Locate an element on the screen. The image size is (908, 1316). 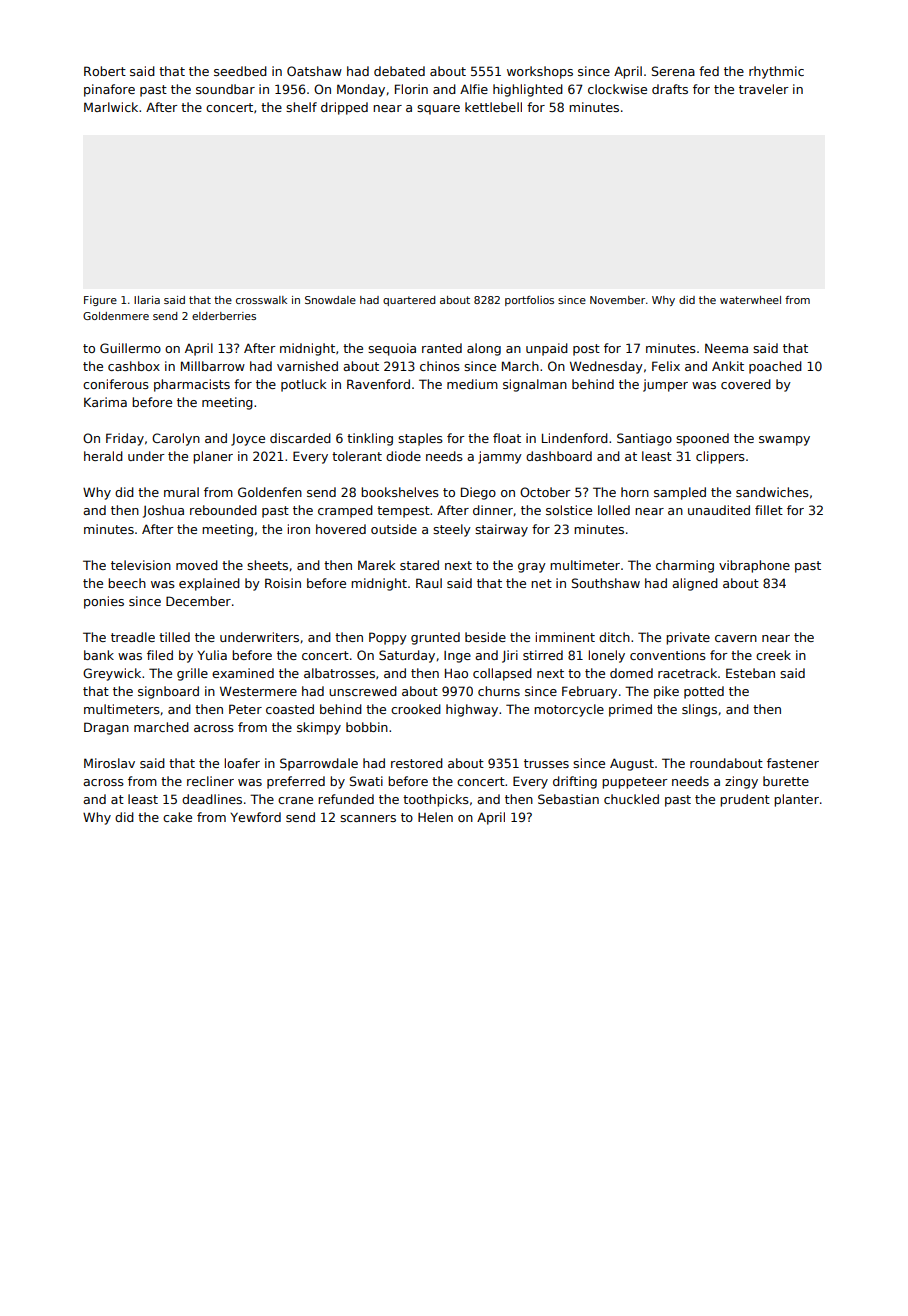
portfolios is located at coordinates (529, 301).
